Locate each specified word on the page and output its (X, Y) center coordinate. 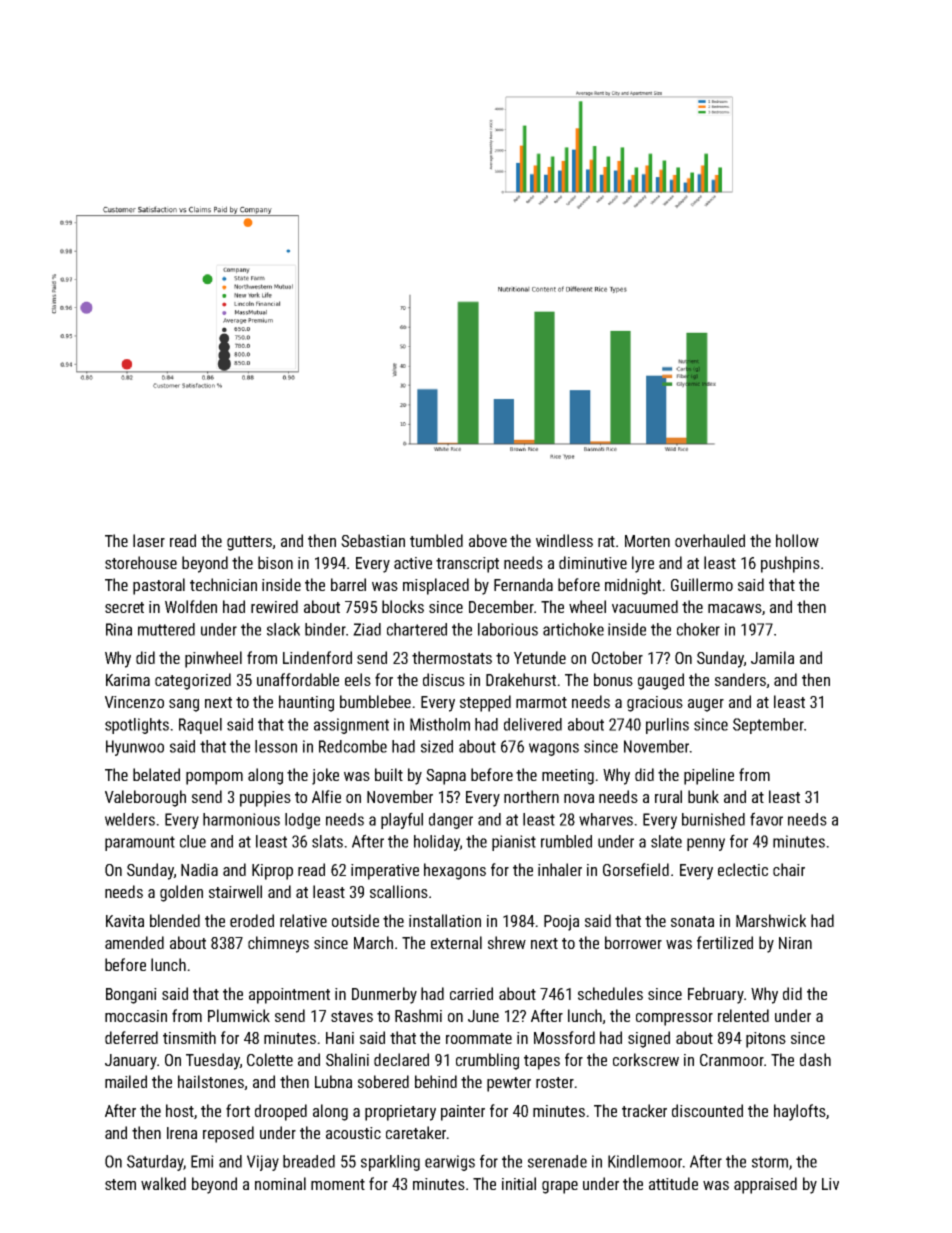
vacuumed (645, 606)
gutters (250, 543)
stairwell (235, 891)
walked (163, 1183)
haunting (306, 703)
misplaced (436, 586)
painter (463, 1113)
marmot (541, 702)
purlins (667, 726)
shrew (507, 942)
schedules (610, 993)
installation (445, 920)
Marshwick (771, 920)
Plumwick (239, 1015)
